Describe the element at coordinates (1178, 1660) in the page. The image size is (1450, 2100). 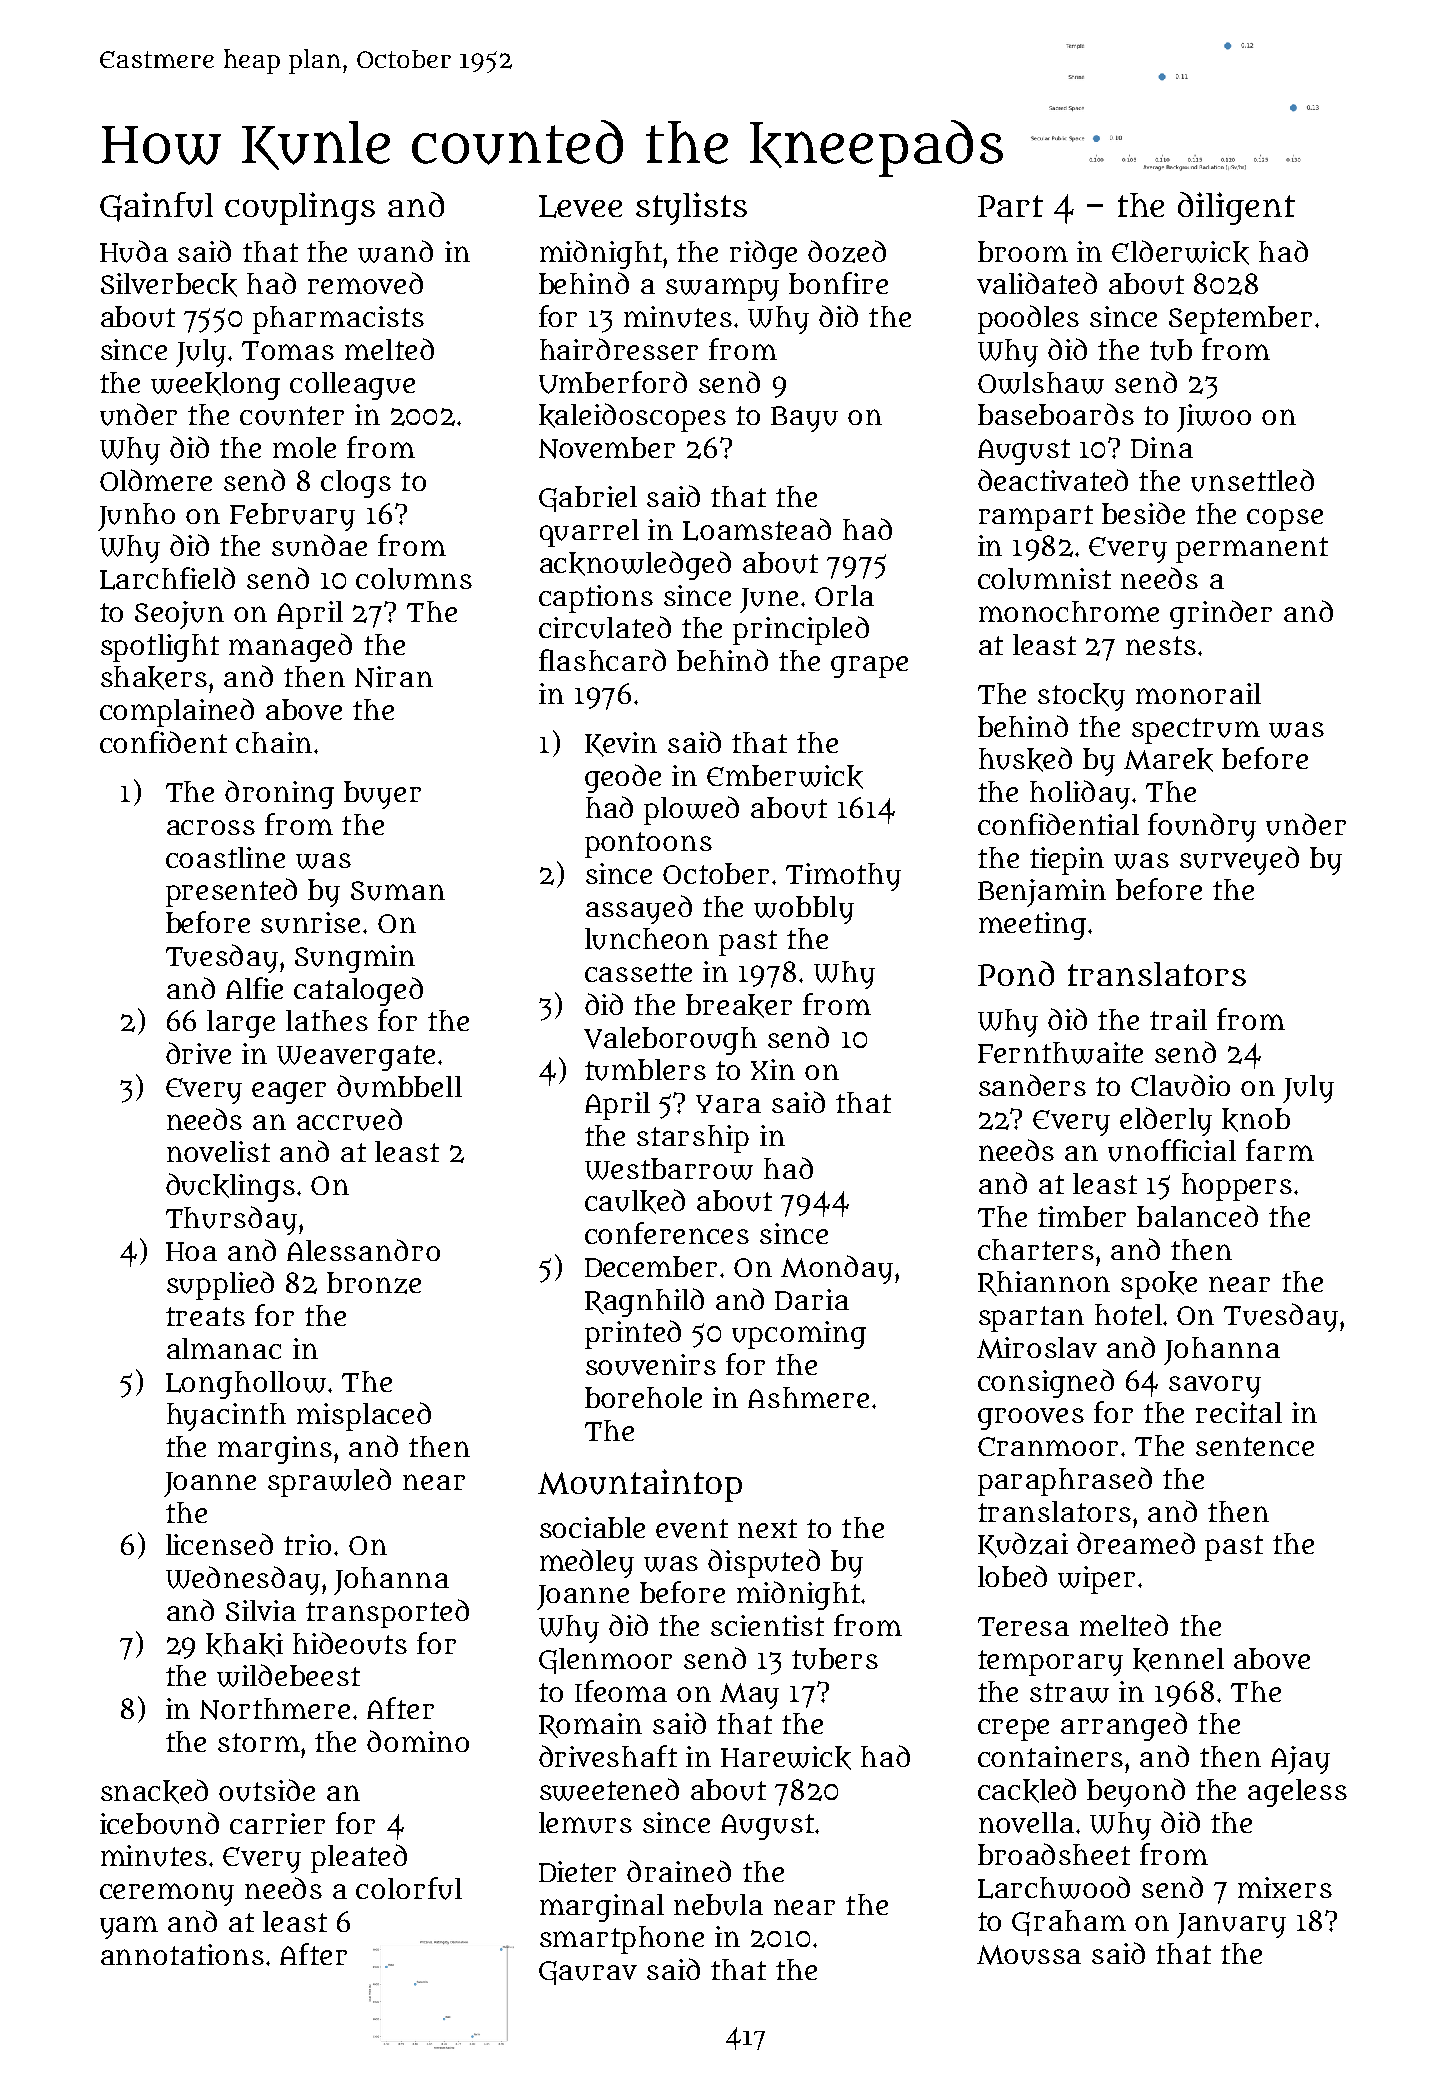
I see `kennel` at that location.
